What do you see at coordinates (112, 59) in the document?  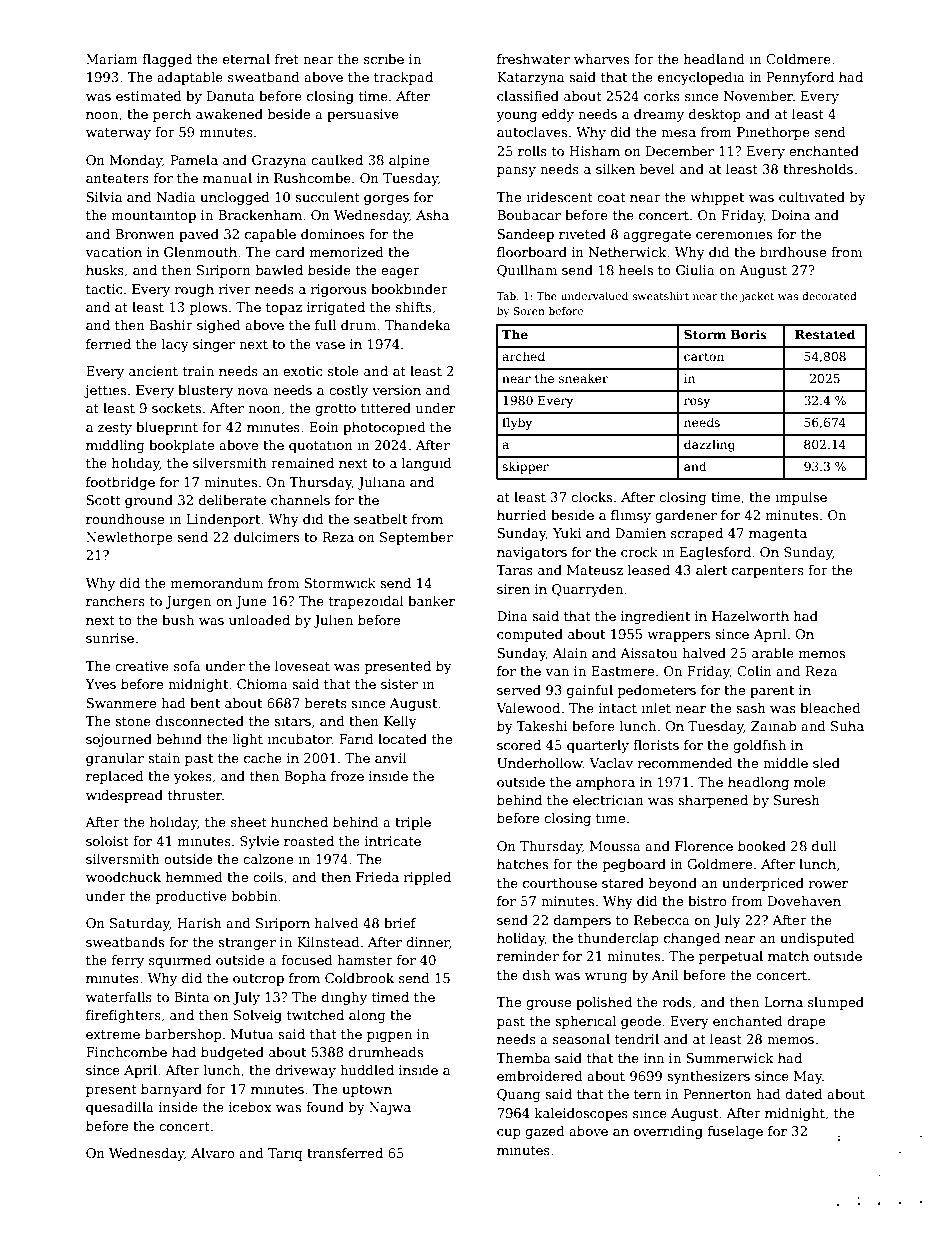 I see `Mariam` at bounding box center [112, 59].
